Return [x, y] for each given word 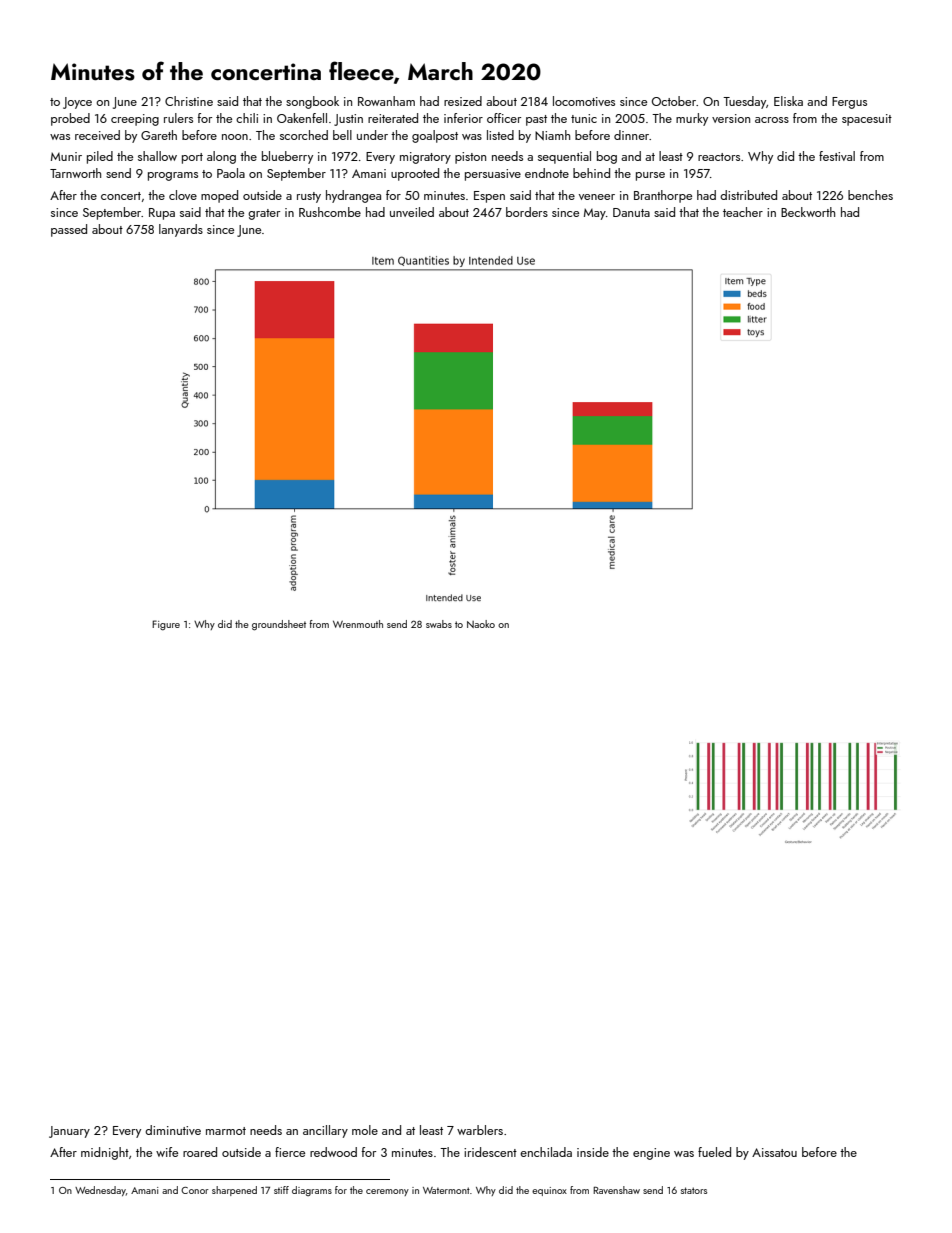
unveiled [412, 212]
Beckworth [808, 212]
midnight [105, 1153]
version [731, 118]
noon [235, 137]
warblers [480, 1130]
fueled [714, 1152]
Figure [166, 625]
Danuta [631, 212]
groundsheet [279, 625]
